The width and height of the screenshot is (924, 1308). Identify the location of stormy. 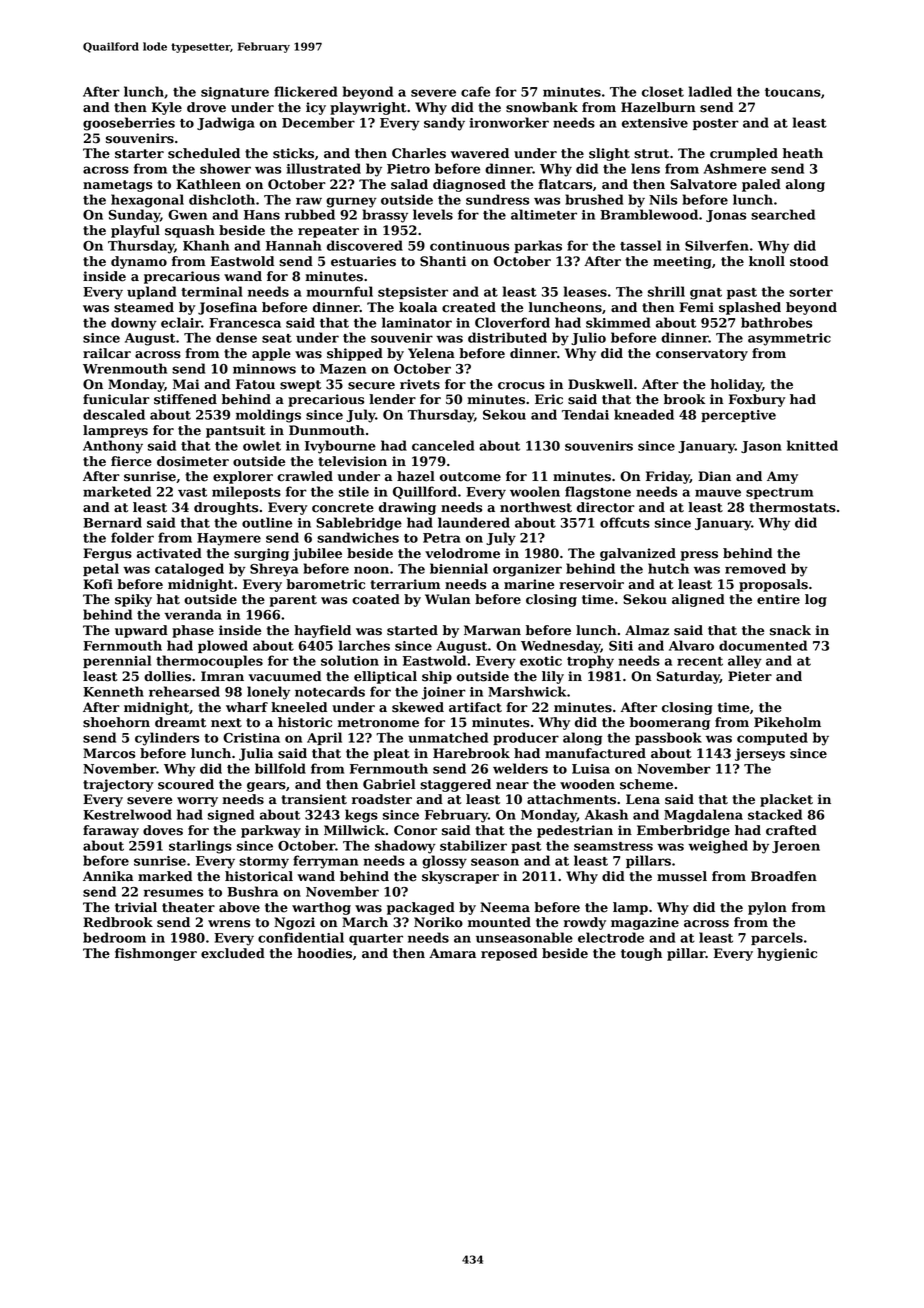
(264, 863).
